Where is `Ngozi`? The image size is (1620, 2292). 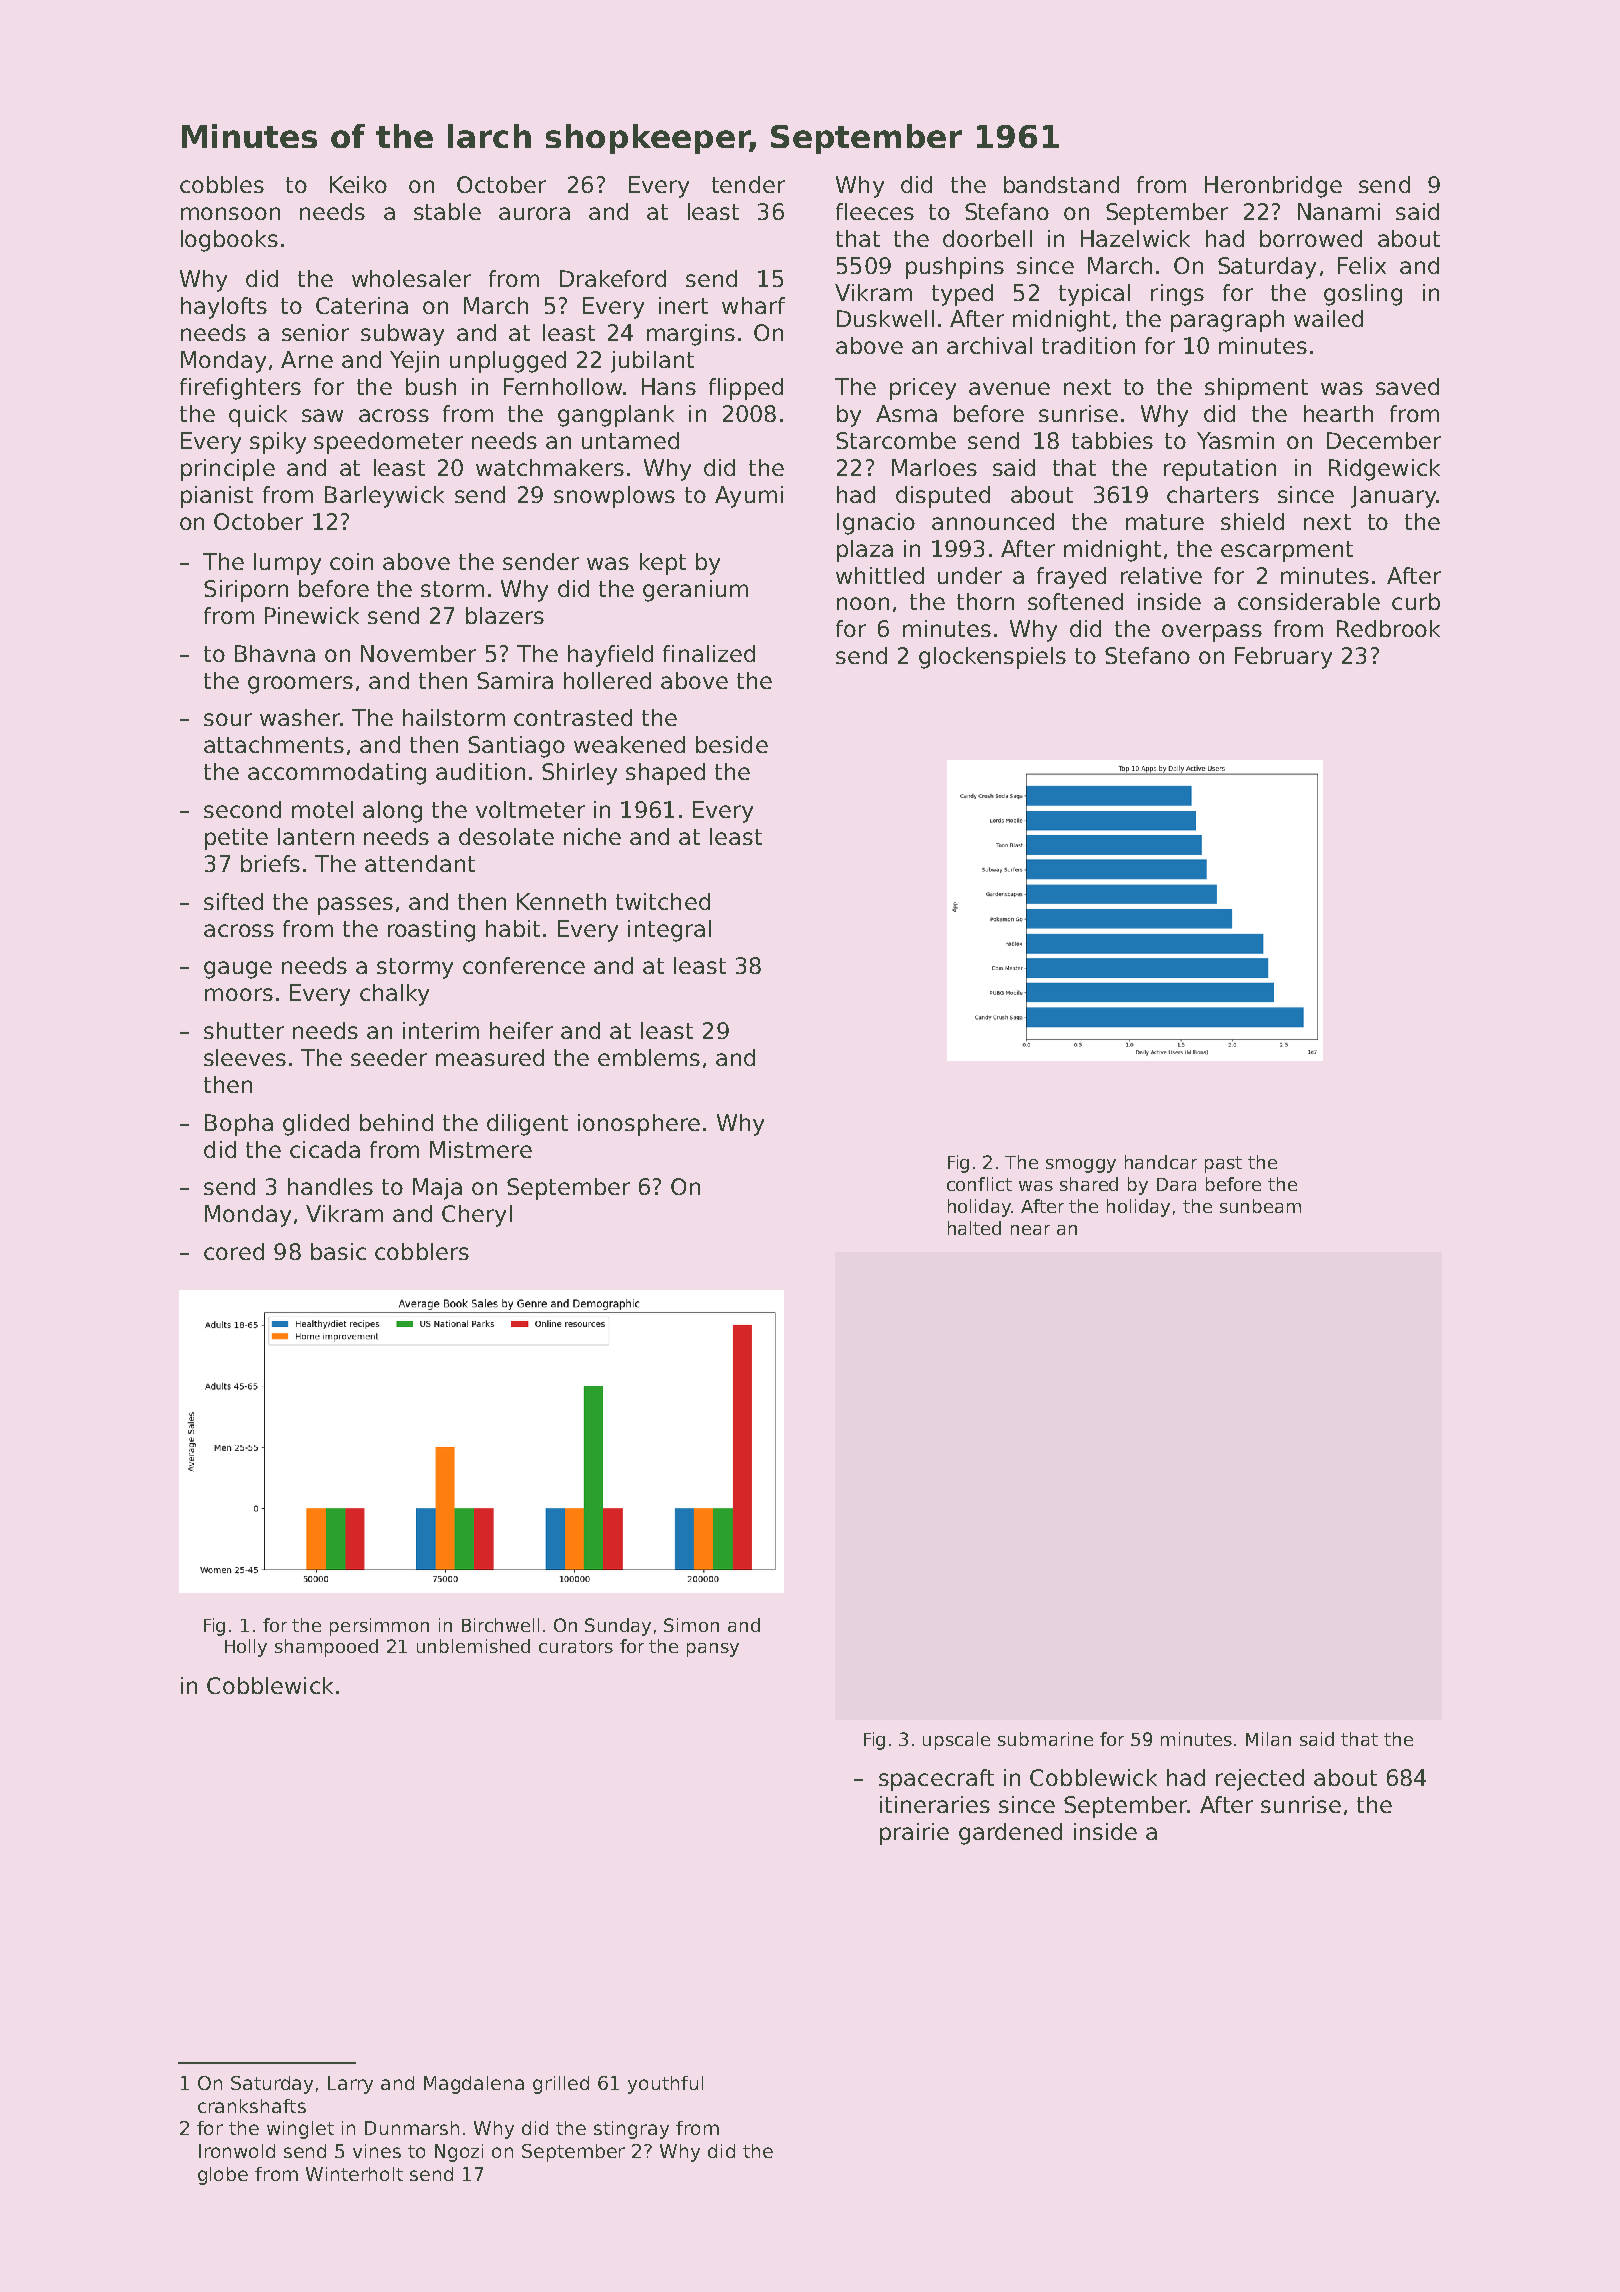 Ngozi is located at coordinates (459, 2153).
